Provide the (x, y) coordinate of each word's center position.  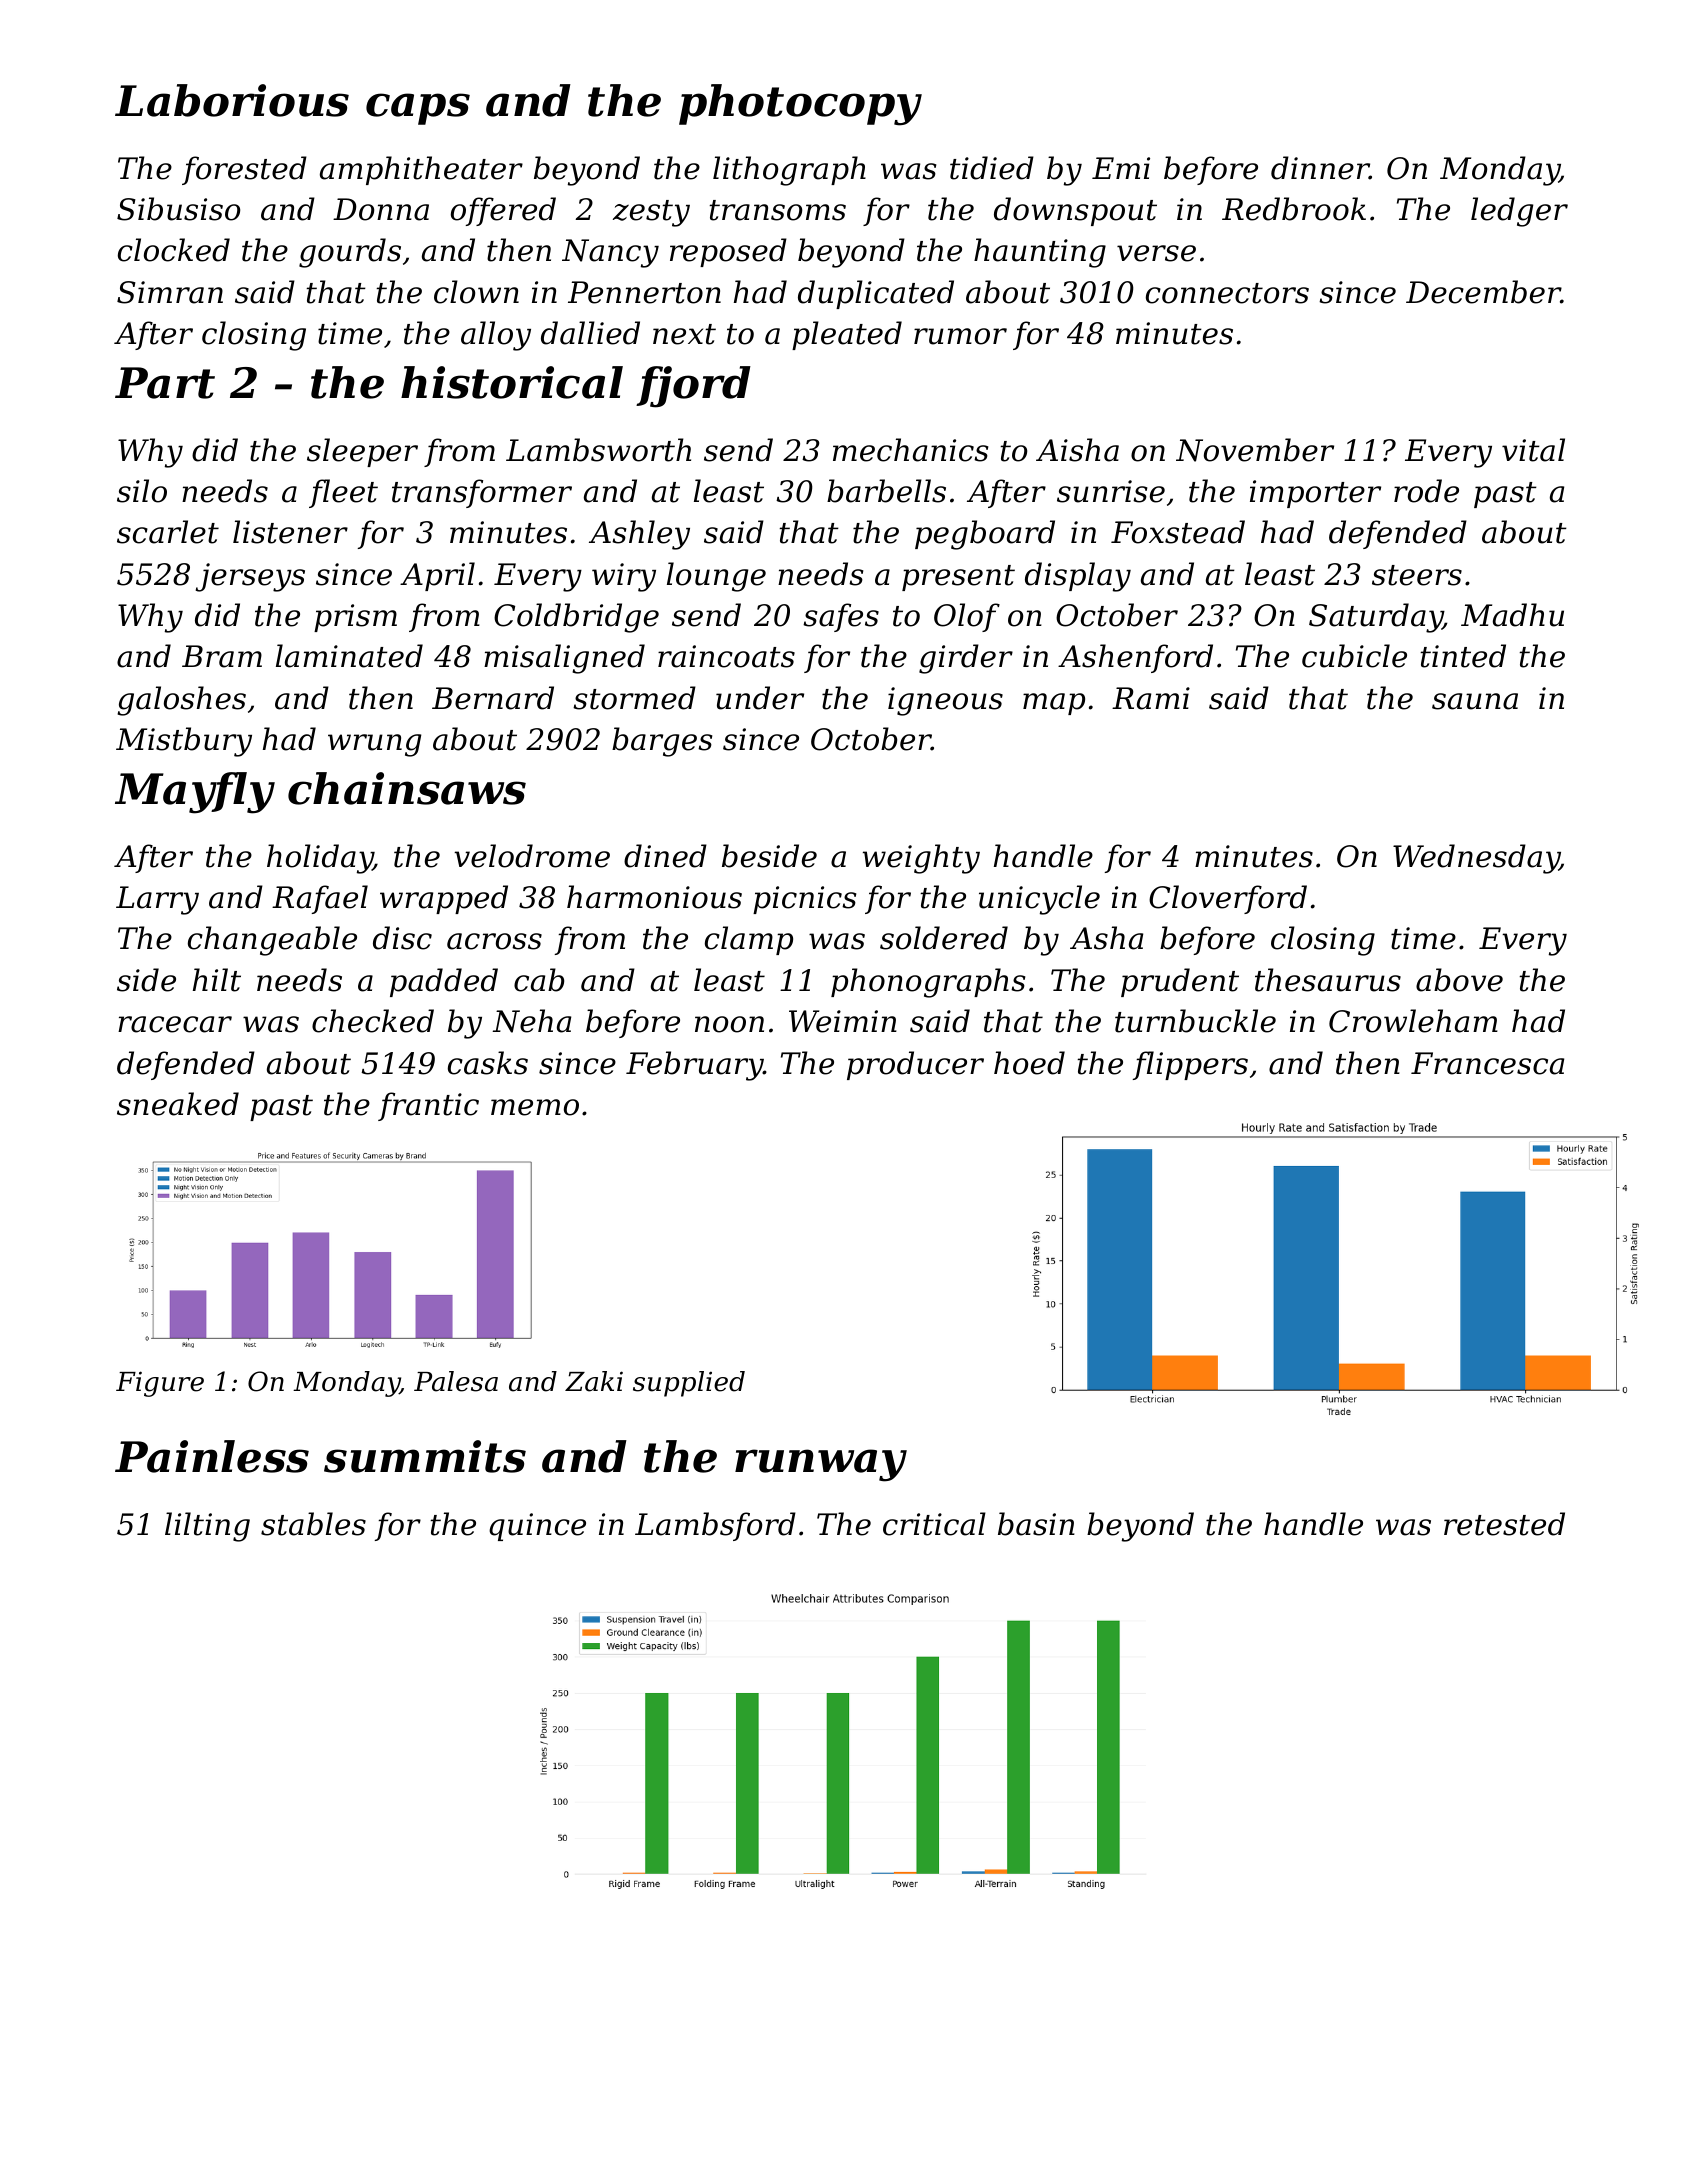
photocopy (800, 105)
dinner (1320, 168)
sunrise (1111, 491)
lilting (207, 1527)
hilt (217, 980)
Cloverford (1228, 899)
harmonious (654, 897)
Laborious (232, 100)
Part (165, 383)
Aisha (1077, 450)
